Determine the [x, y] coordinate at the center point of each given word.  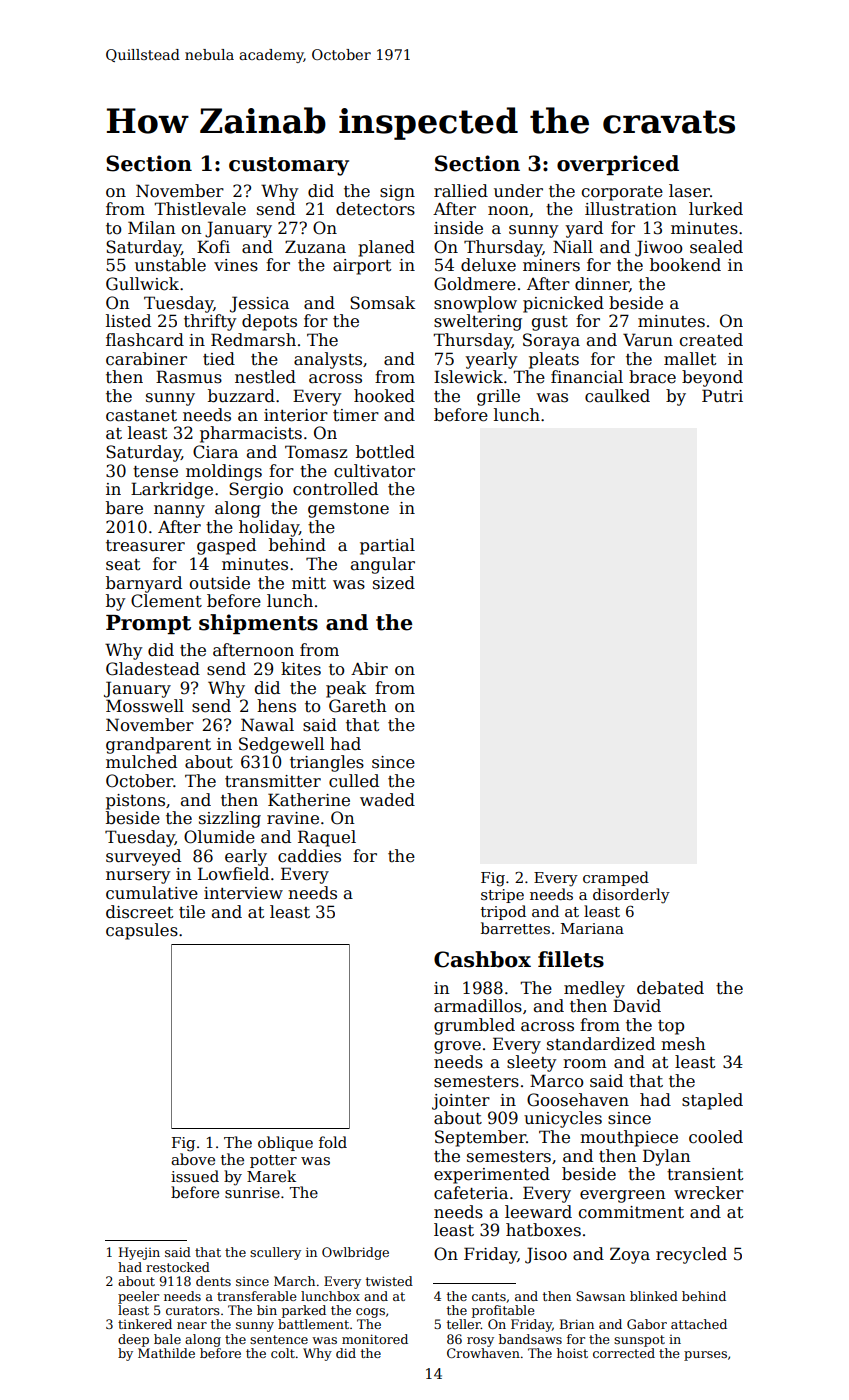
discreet [139, 912]
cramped [616, 878]
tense [155, 472]
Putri [722, 396]
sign [397, 193]
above [193, 1159]
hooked [384, 396]
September [480, 1138]
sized [394, 583]
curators [193, 1310]
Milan [151, 227]
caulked [617, 396]
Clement [166, 601]
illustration [631, 209]
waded [387, 800]
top [671, 1027]
